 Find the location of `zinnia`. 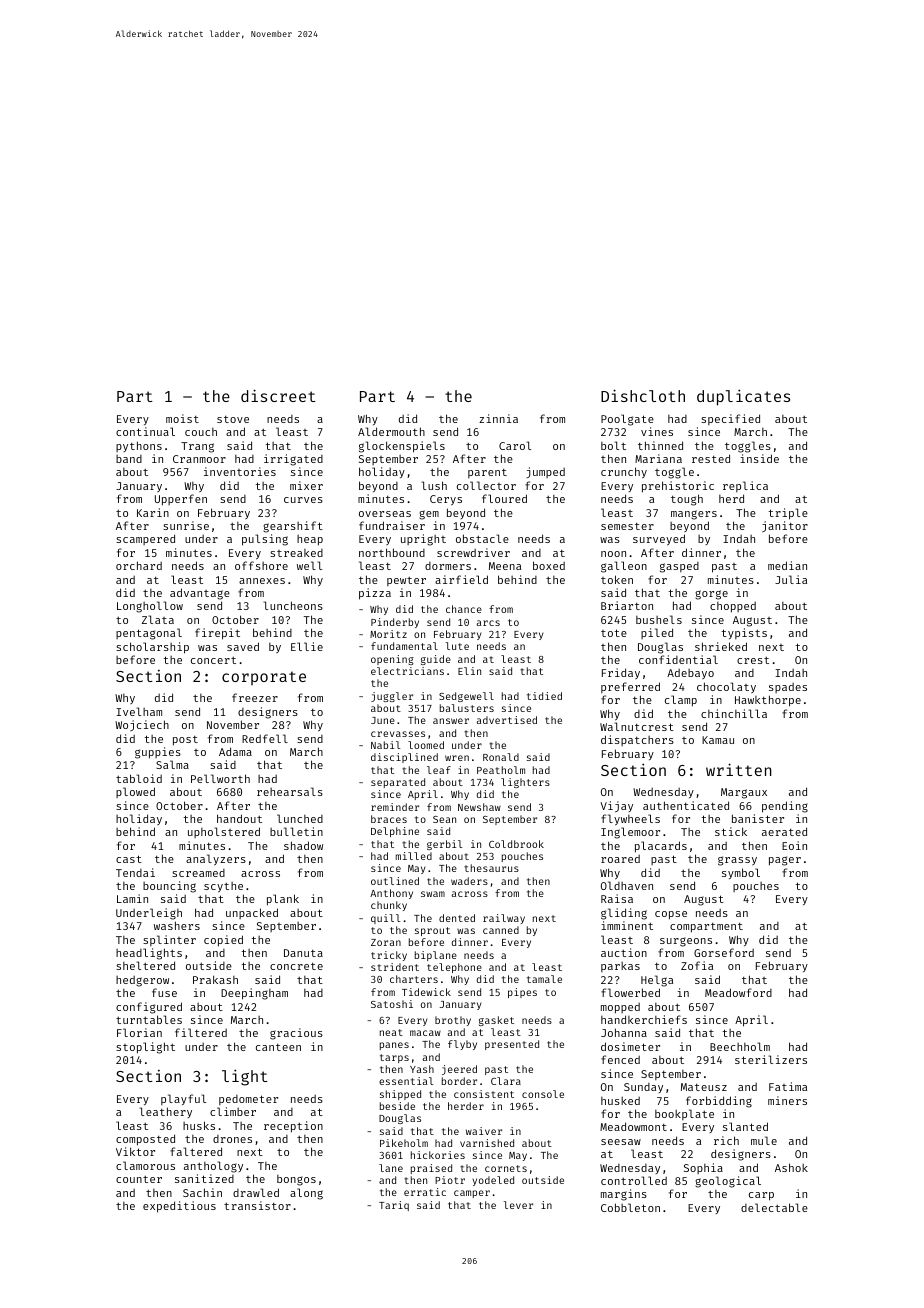

zinnia is located at coordinates (498, 418).
